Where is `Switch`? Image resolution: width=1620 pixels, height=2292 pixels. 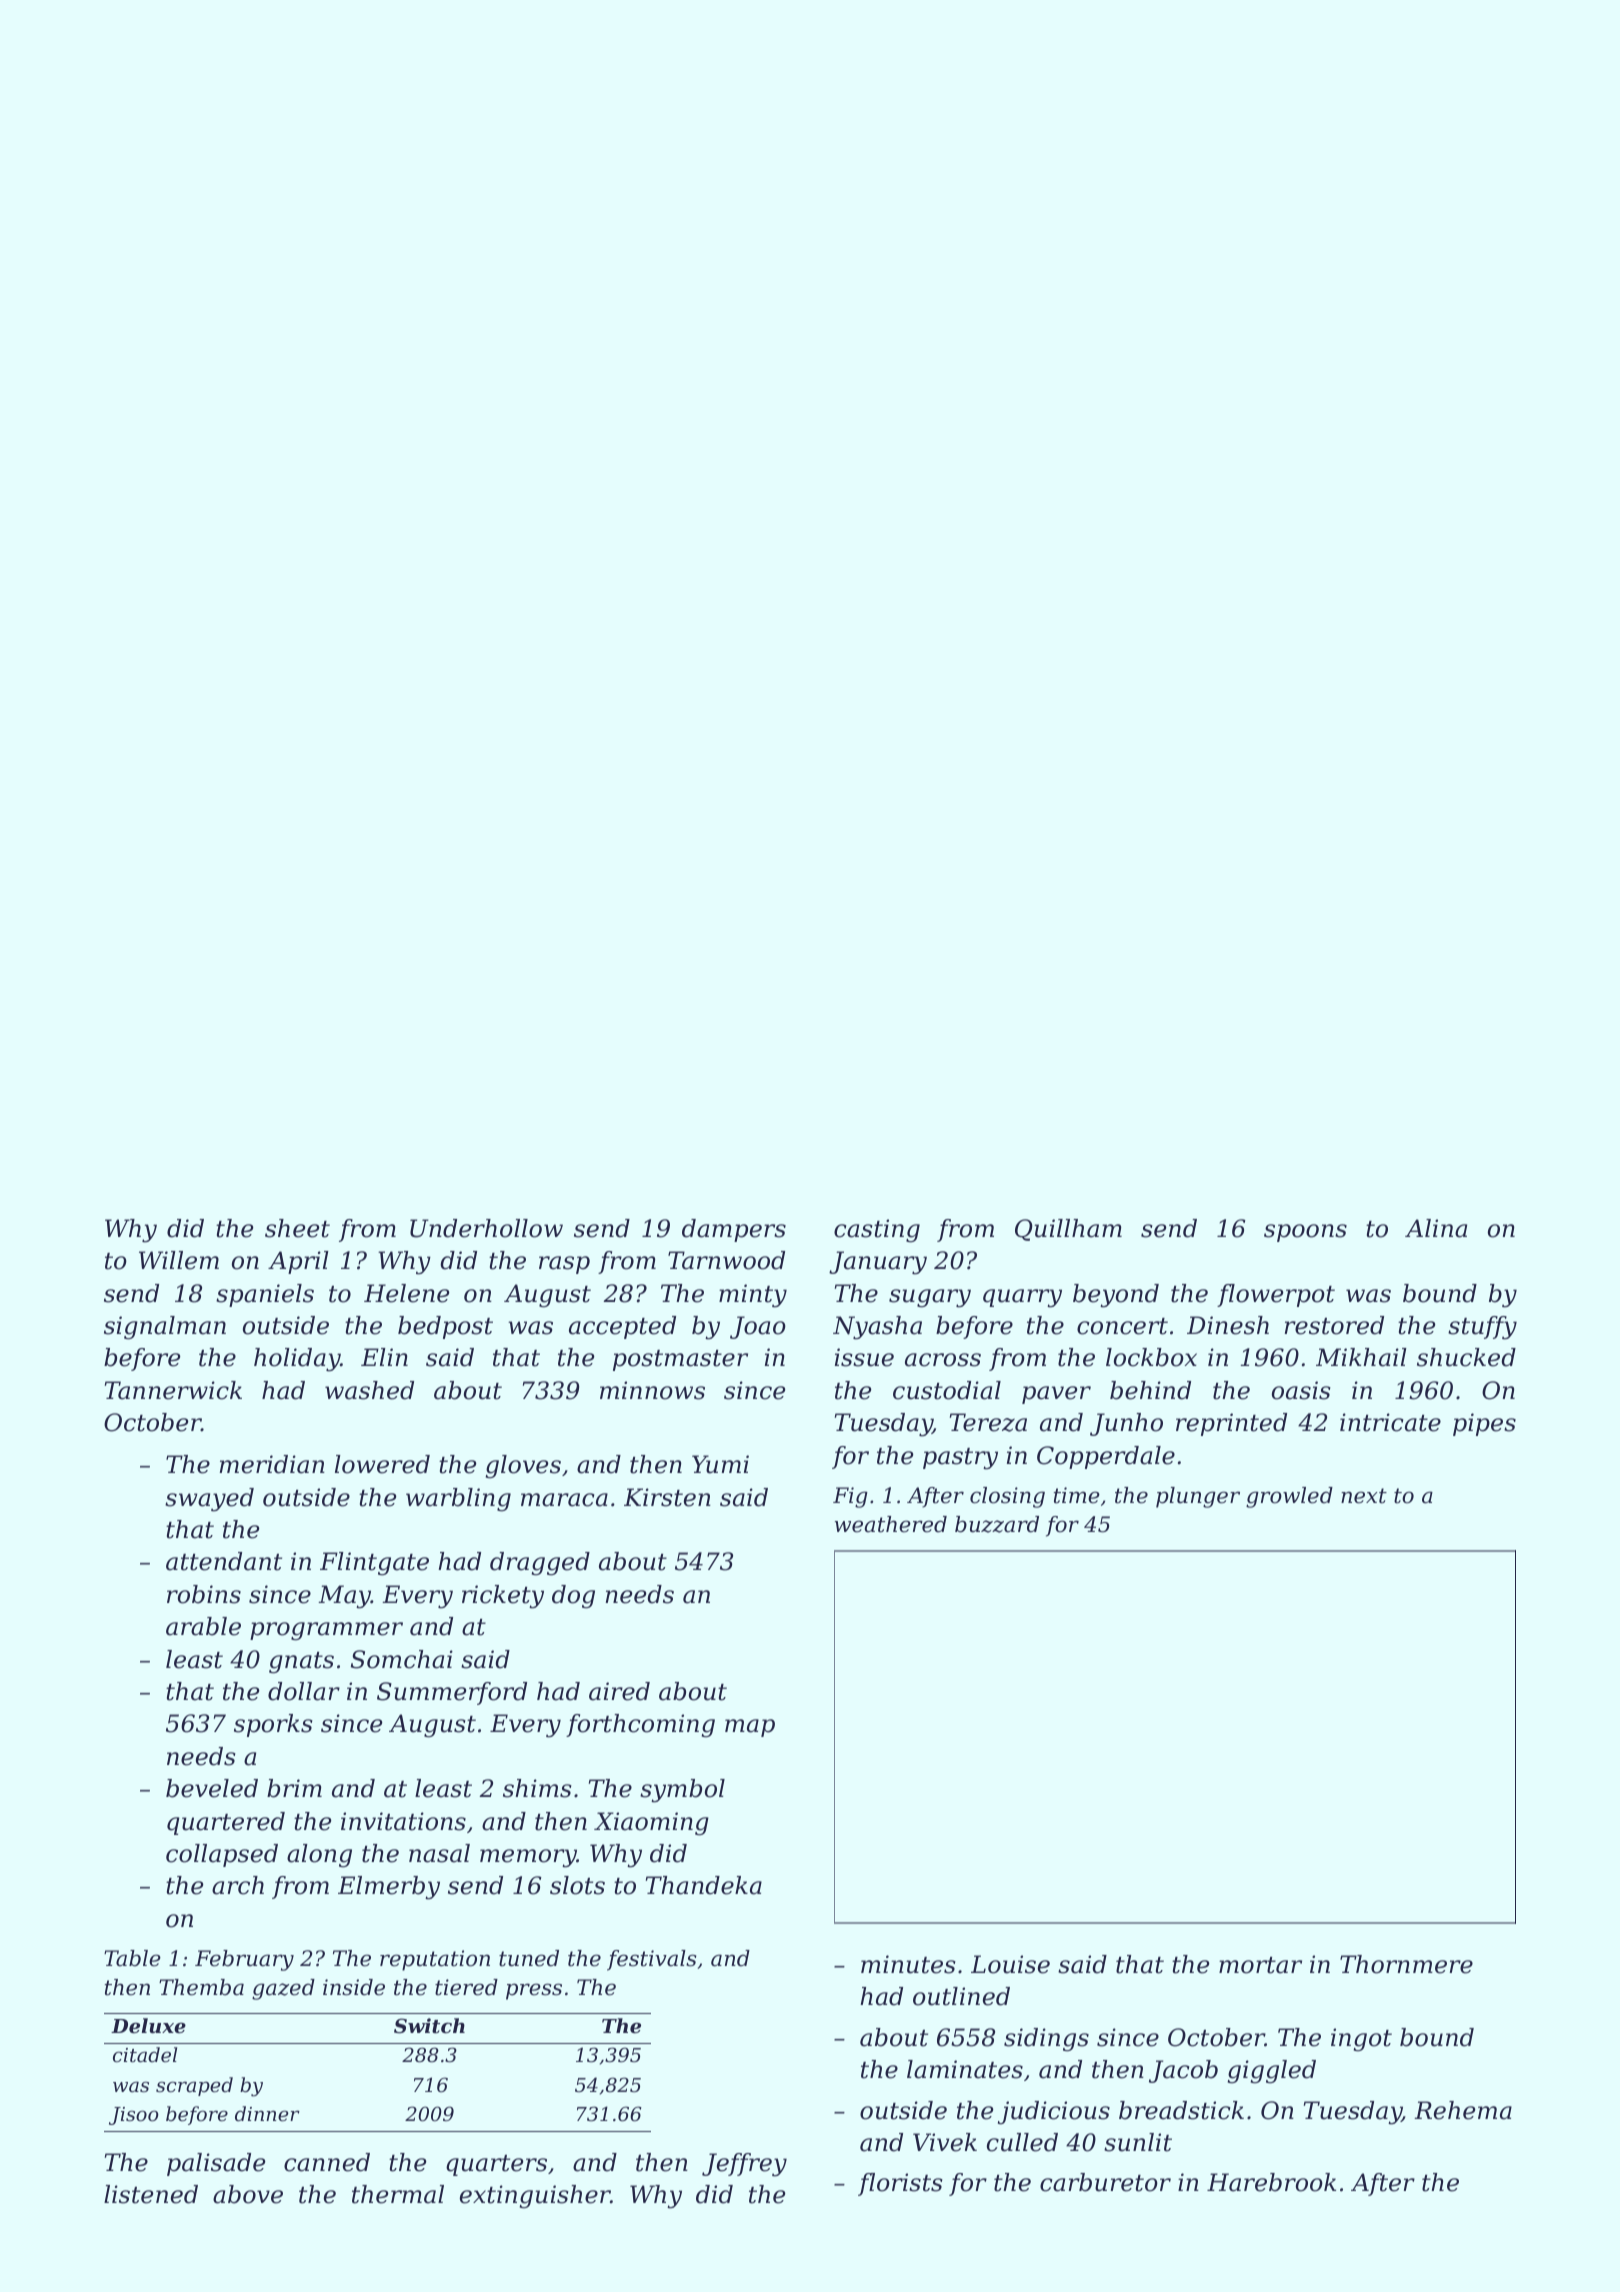
Switch is located at coordinates (429, 2026).
